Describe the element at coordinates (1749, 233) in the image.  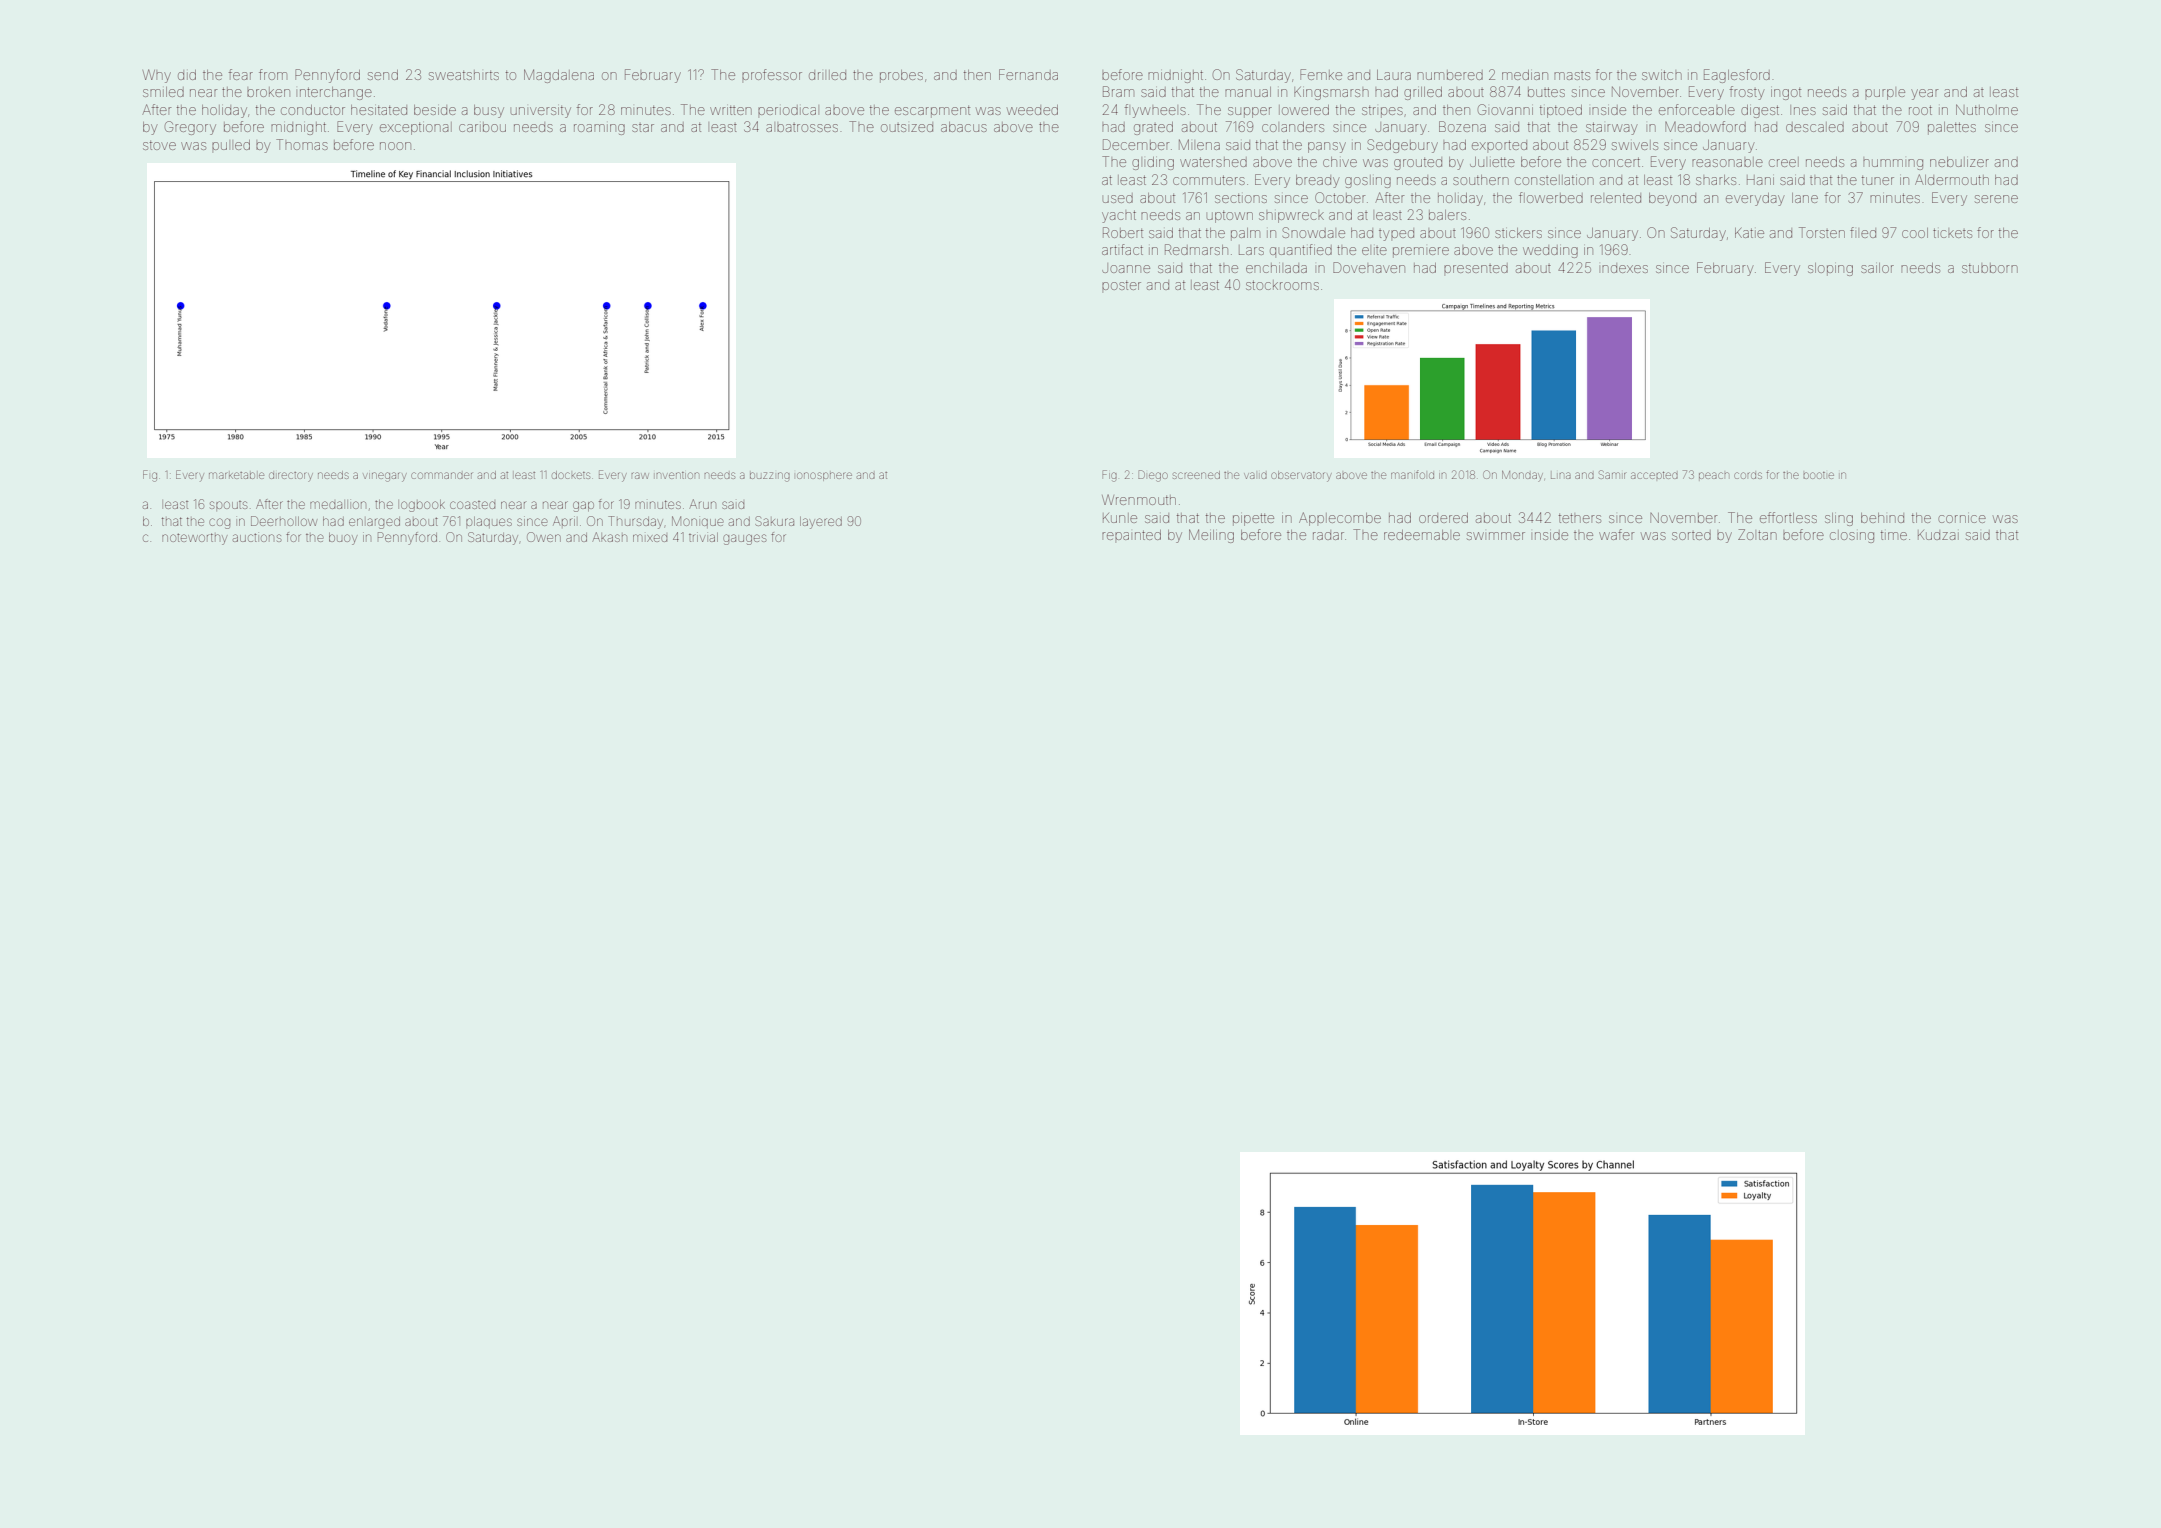
I see `Katie` at that location.
